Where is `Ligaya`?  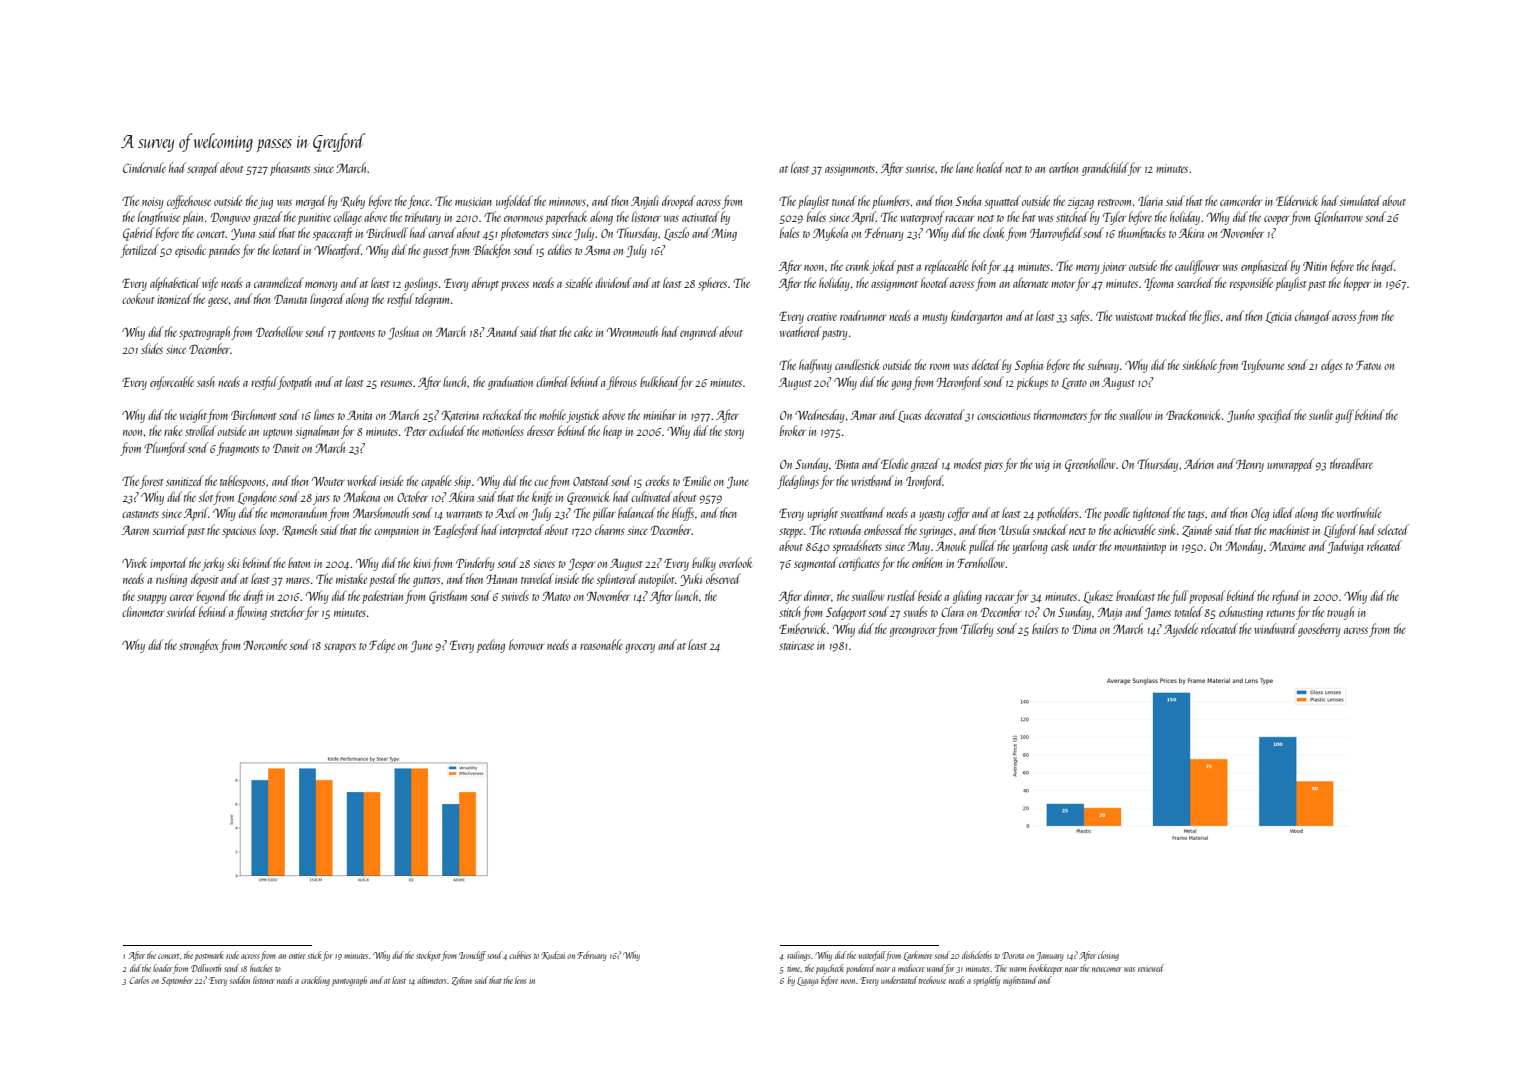
Ligaya is located at coordinates (807, 981).
